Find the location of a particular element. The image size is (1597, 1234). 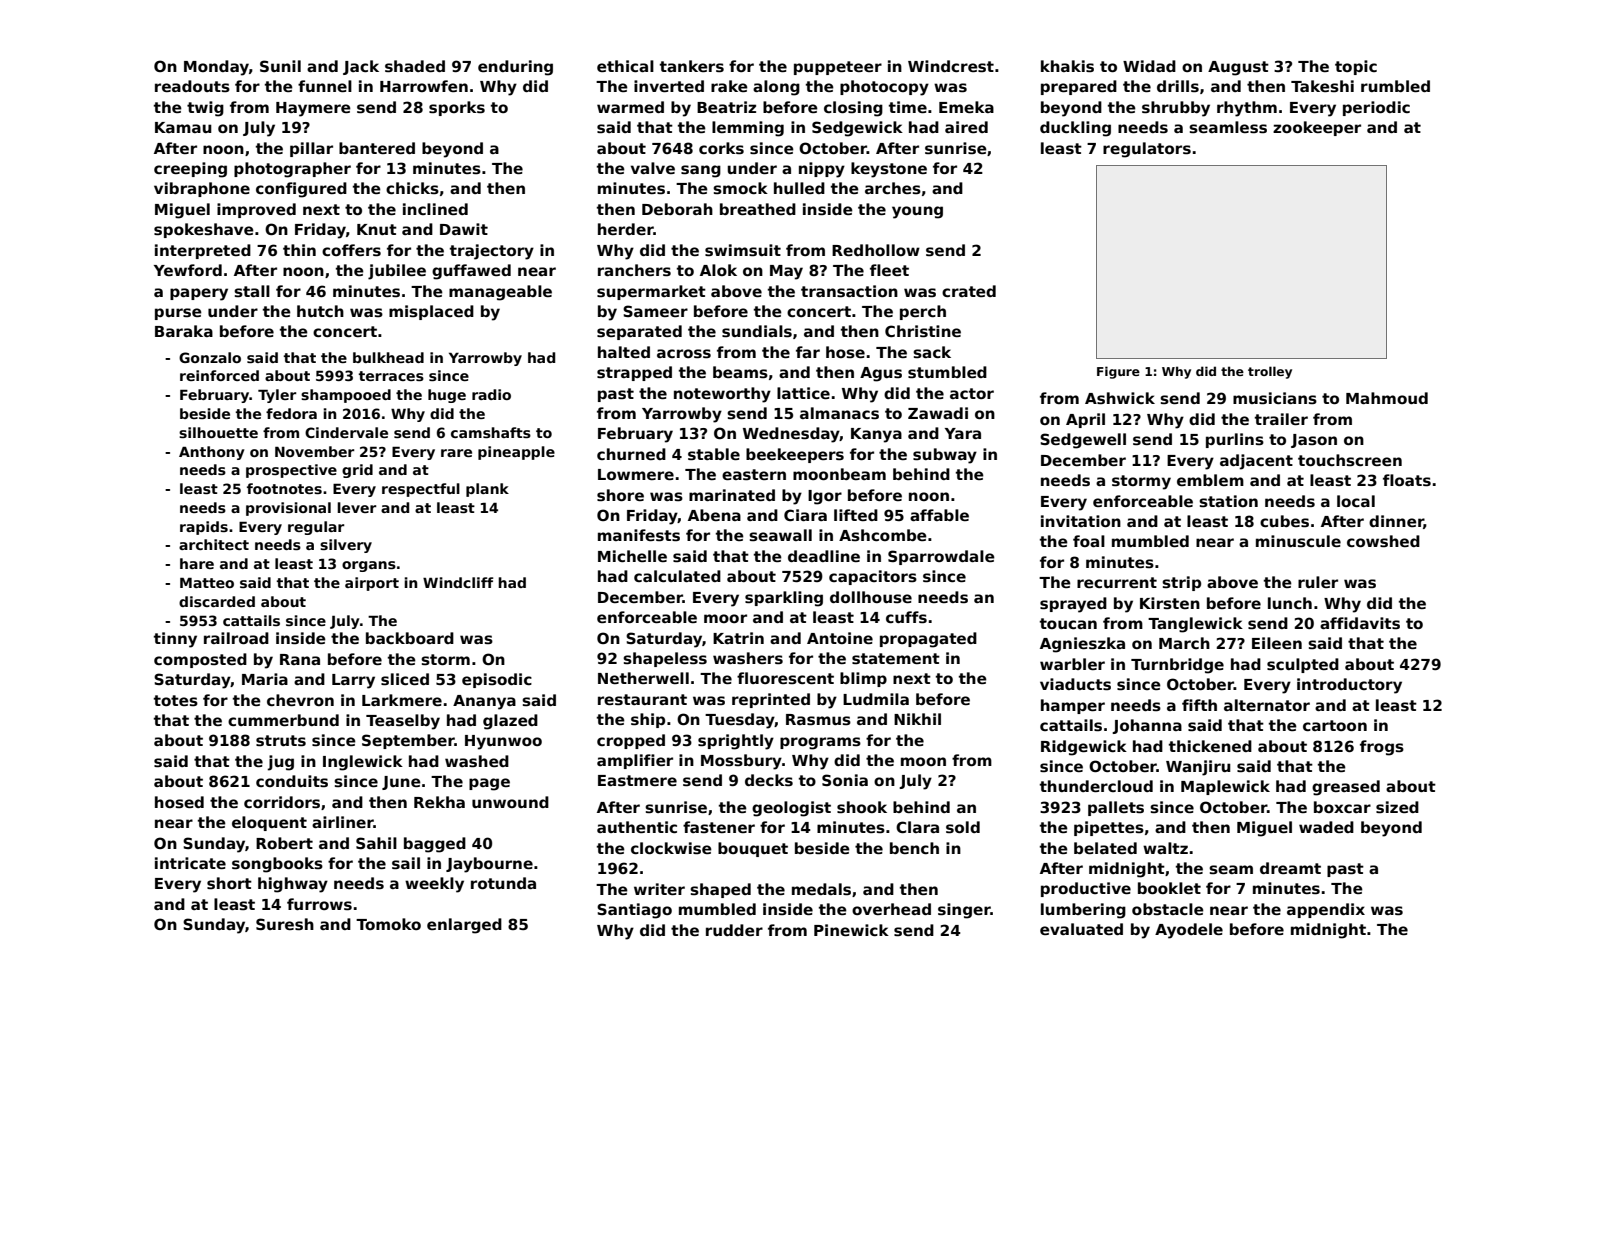

sporks is located at coordinates (457, 108).
